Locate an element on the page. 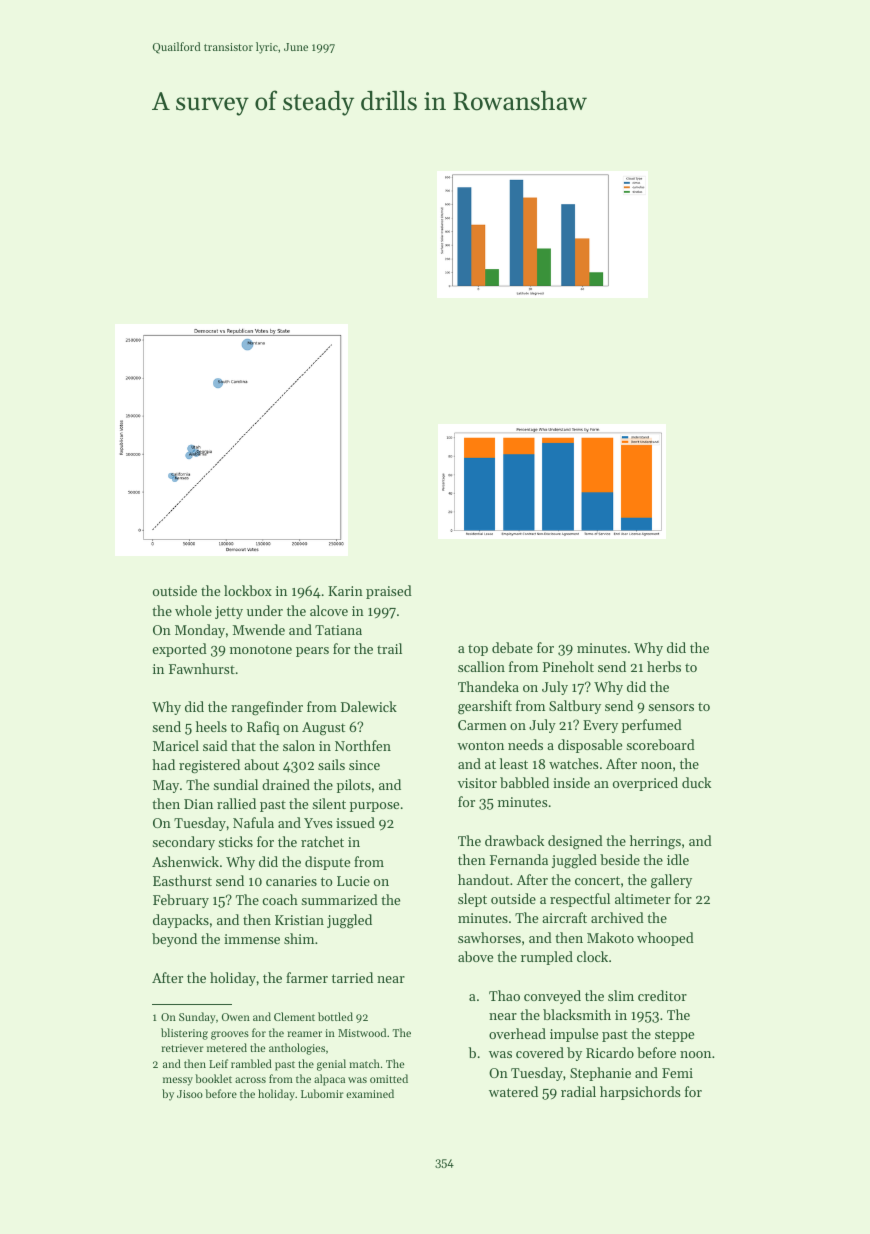 Image resolution: width=870 pixels, height=1234 pixels. omitted is located at coordinates (389, 1078).
